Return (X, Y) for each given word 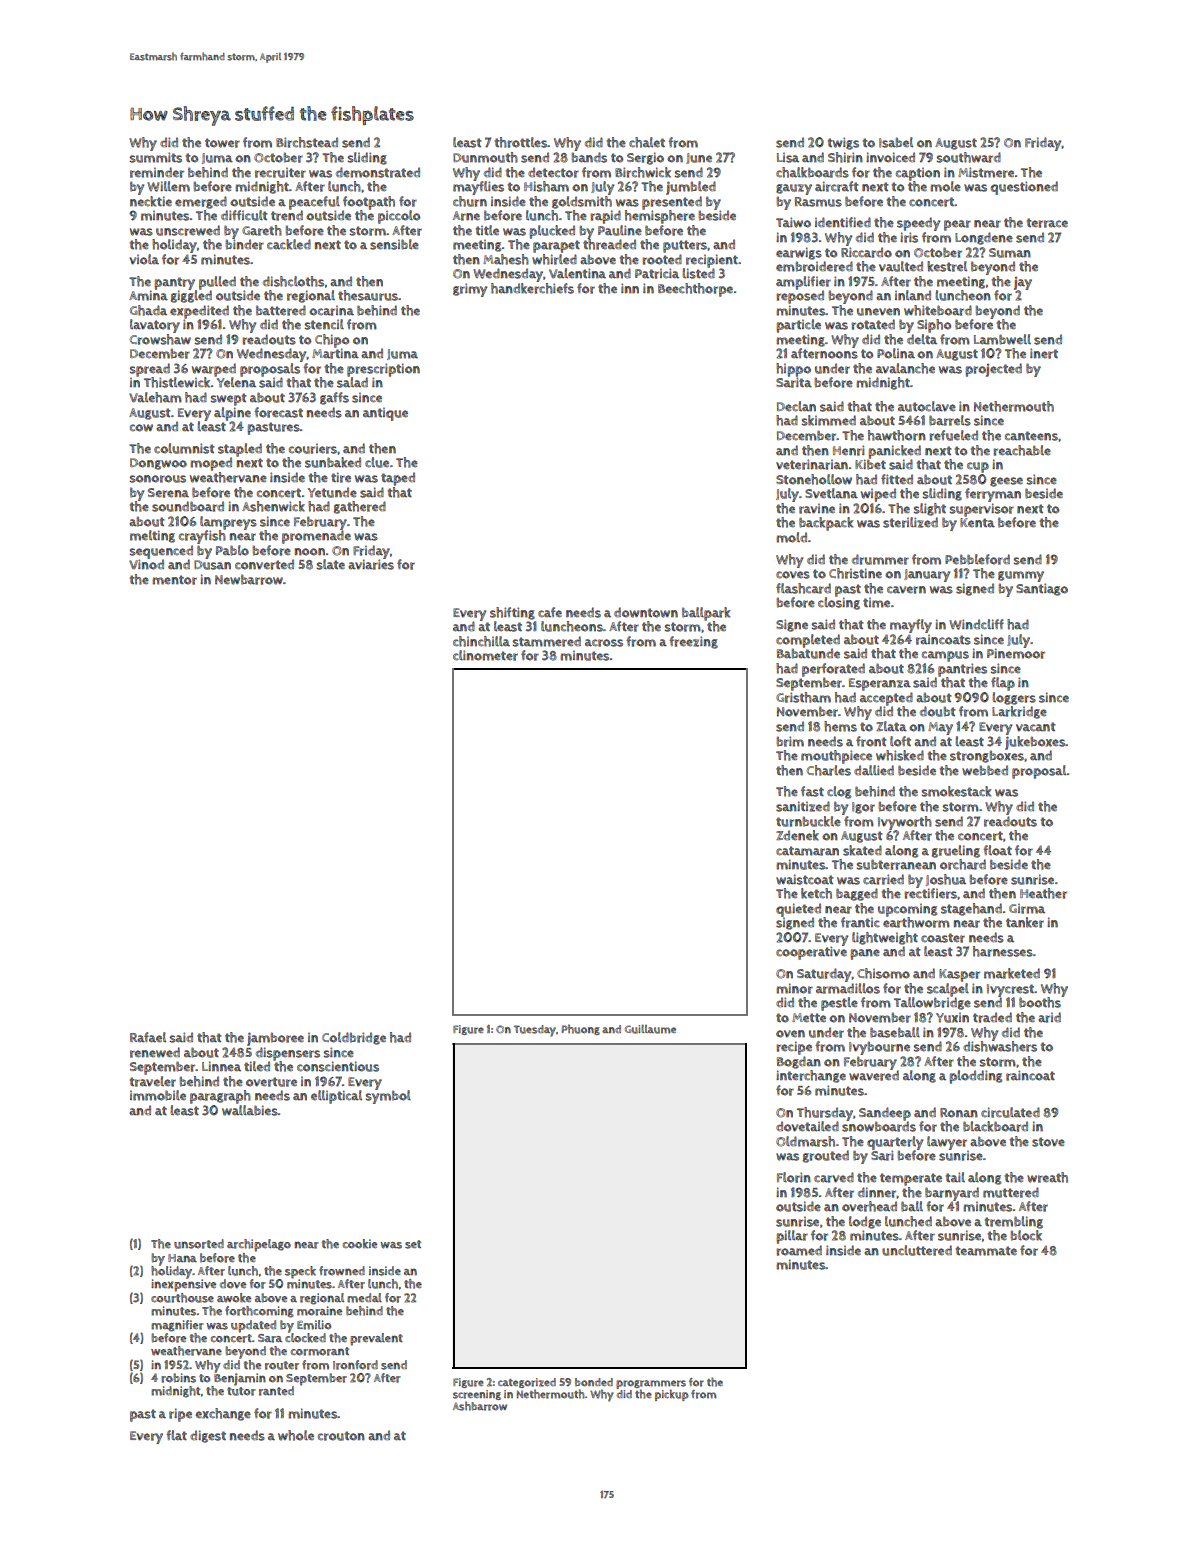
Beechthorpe (695, 290)
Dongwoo (158, 464)
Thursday (825, 1114)
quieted (798, 910)
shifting (512, 613)
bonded (594, 1382)
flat (176, 1435)
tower (222, 143)
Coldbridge (354, 1038)
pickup (672, 1395)
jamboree (275, 1039)
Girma (1027, 908)
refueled (953, 435)
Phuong (581, 1029)
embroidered (814, 266)
